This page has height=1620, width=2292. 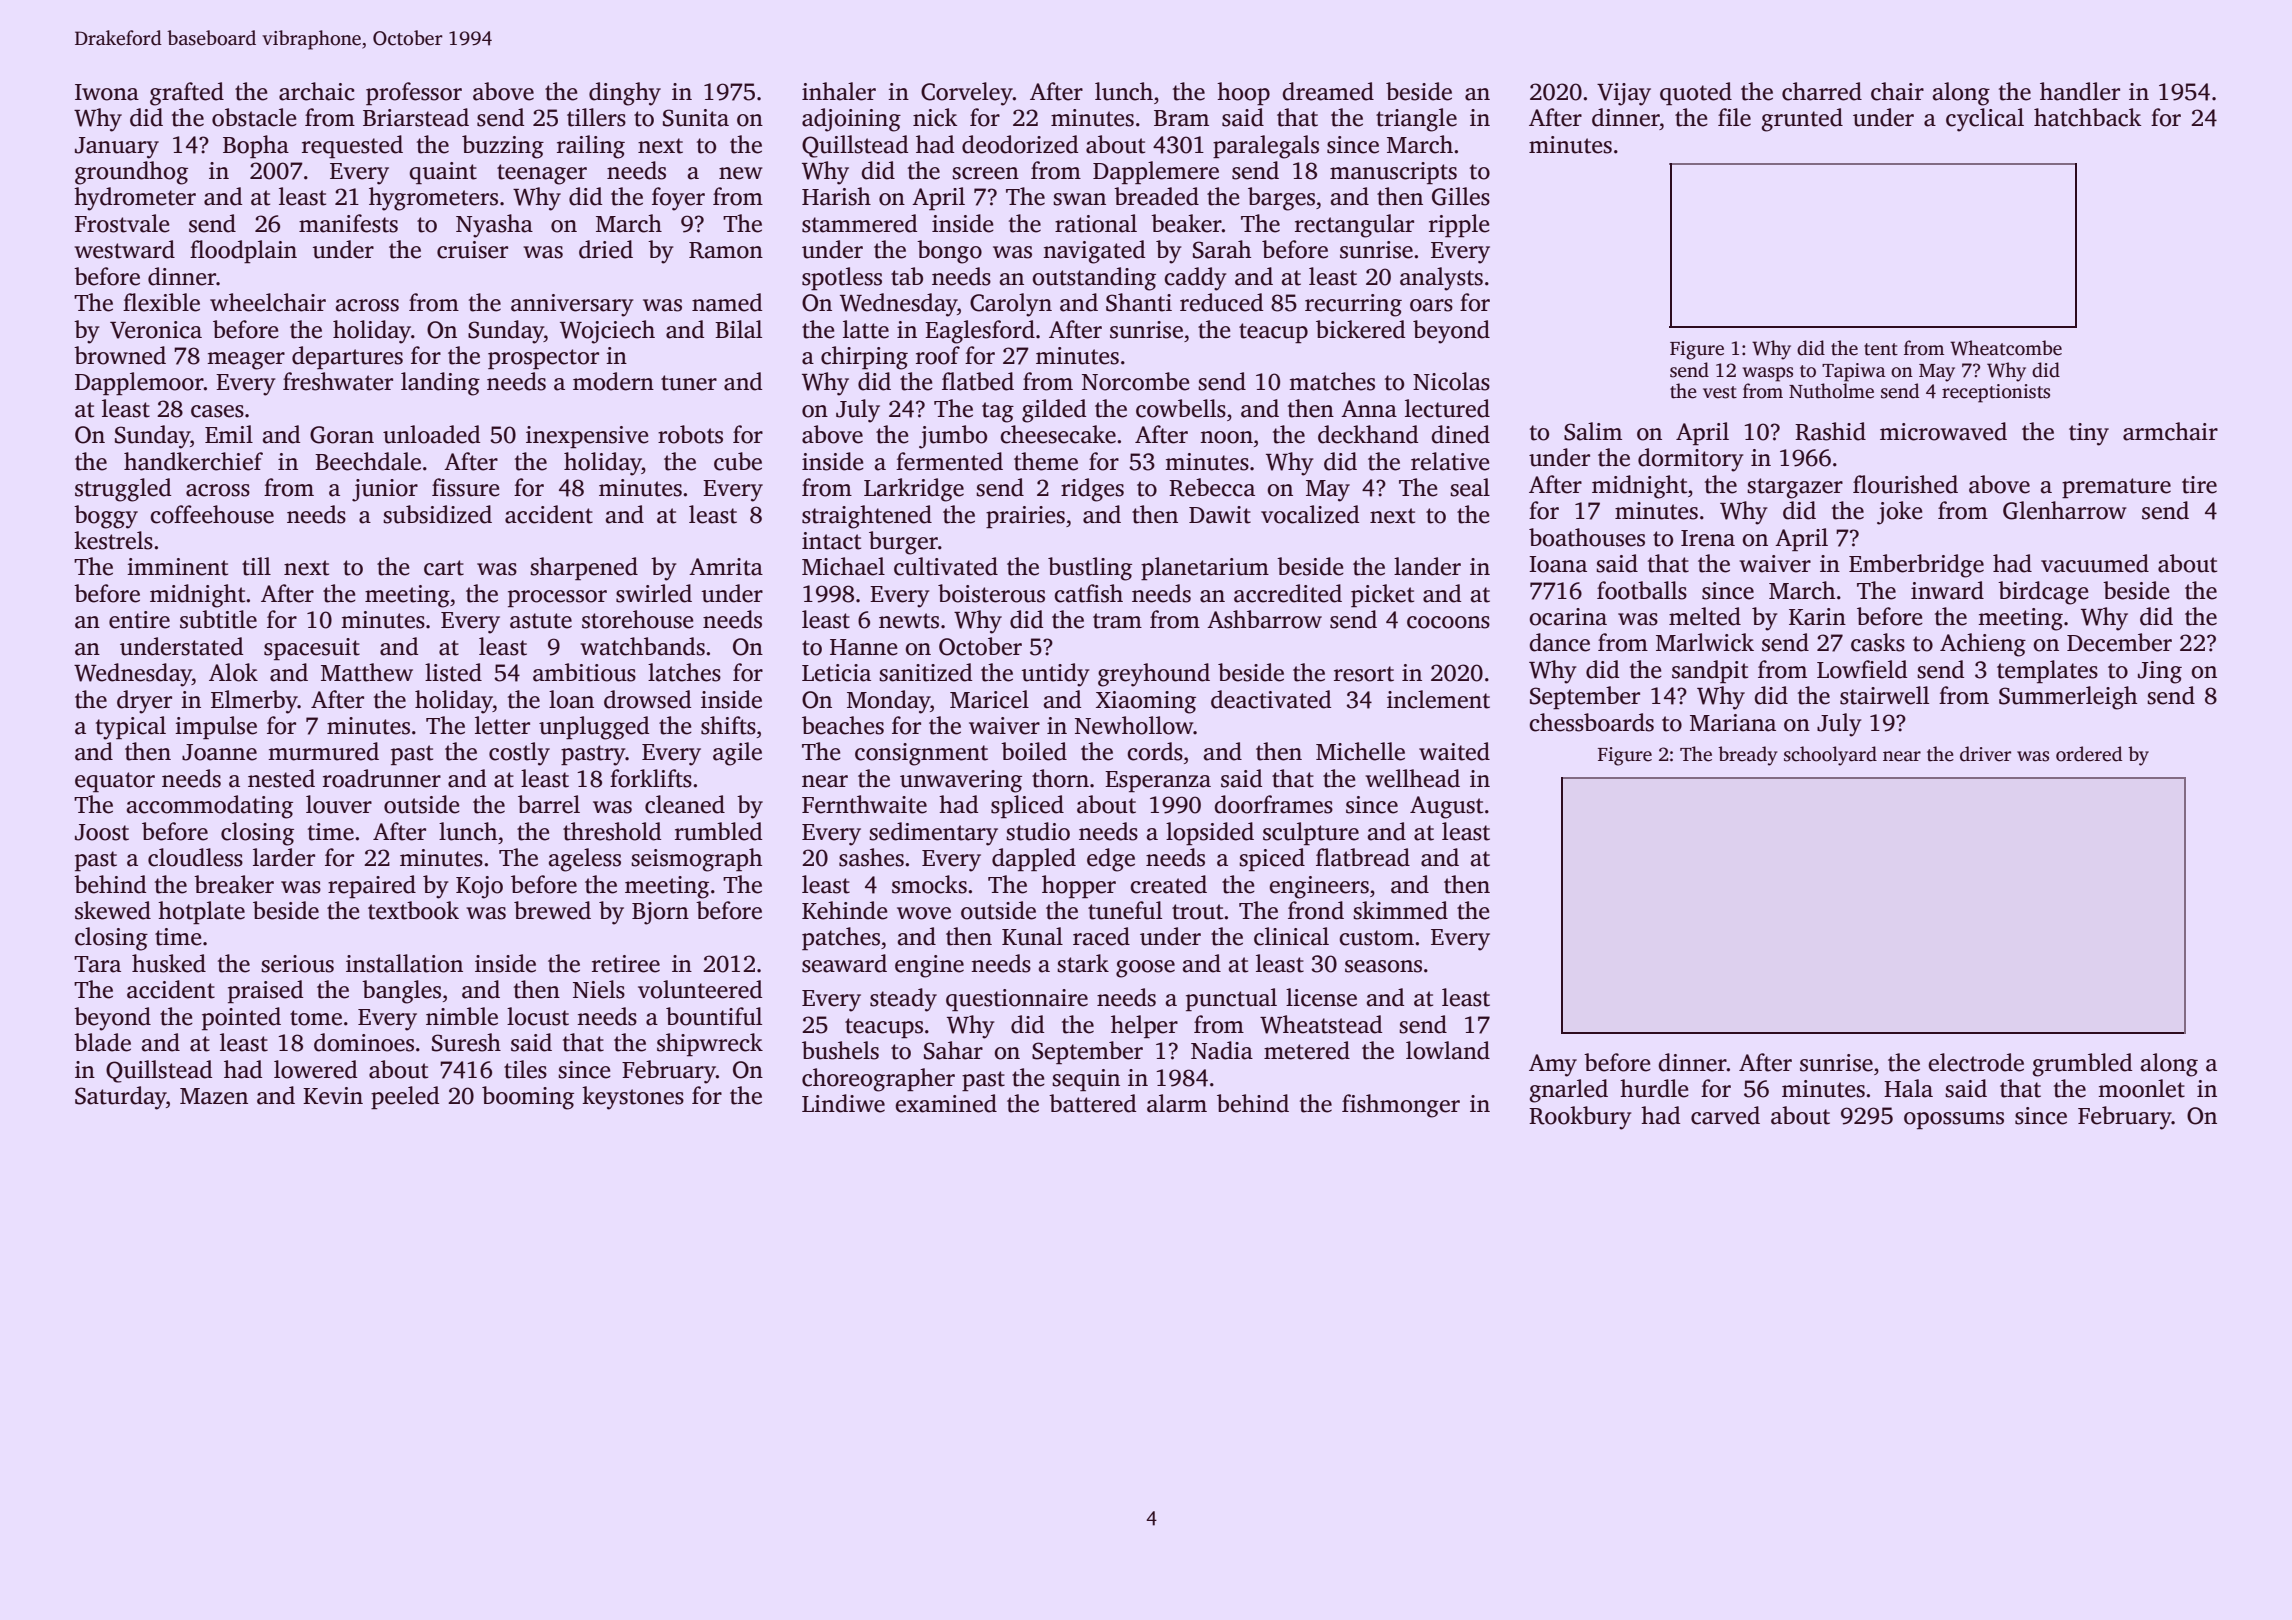 I want to click on boiled, so click(x=1034, y=751).
